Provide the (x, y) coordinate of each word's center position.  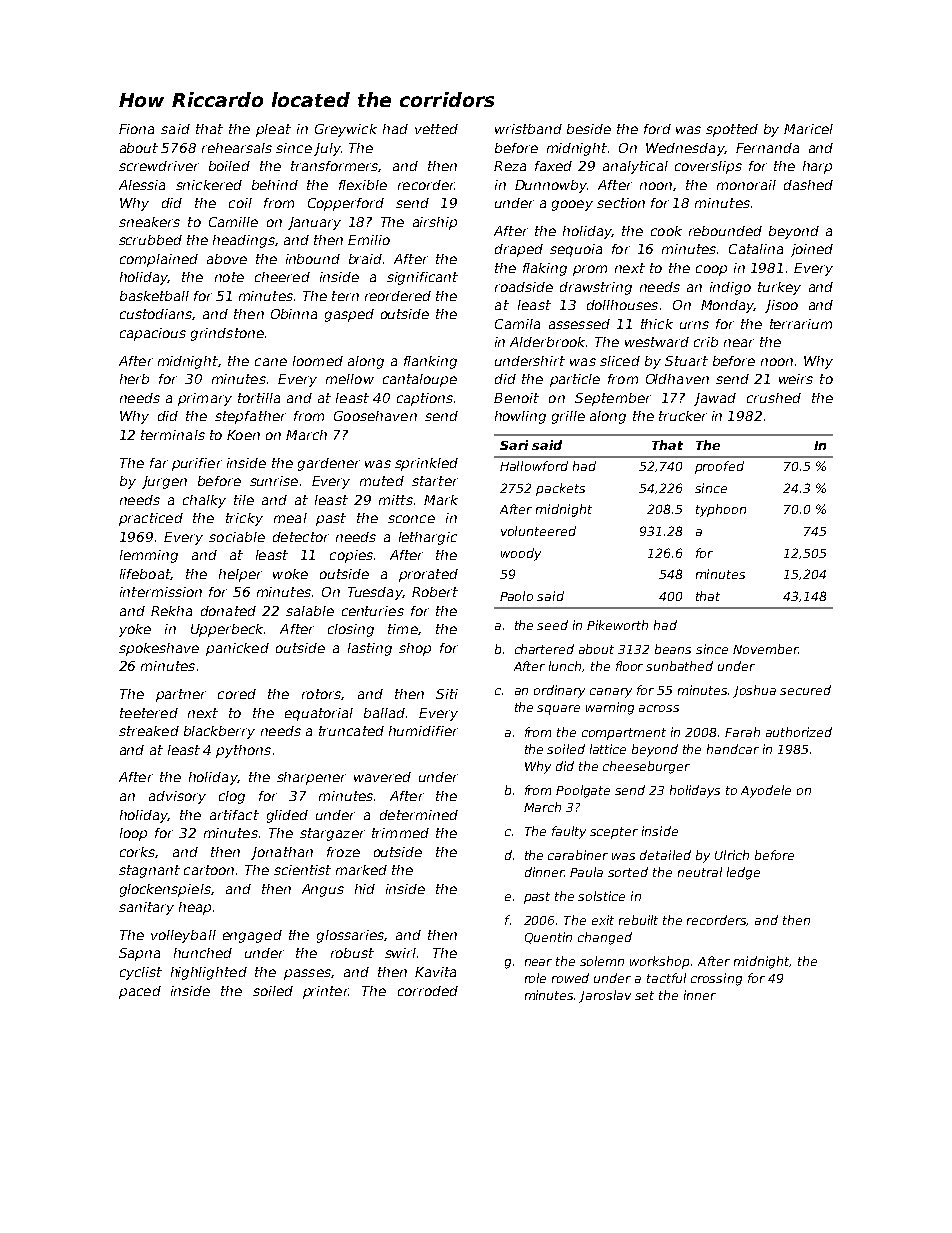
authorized (799, 732)
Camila (517, 324)
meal (290, 518)
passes (307, 974)
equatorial (319, 714)
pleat (273, 130)
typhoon (721, 510)
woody (521, 554)
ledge (743, 873)
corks (137, 852)
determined (419, 815)
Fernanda (767, 148)
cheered (282, 277)
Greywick (346, 130)
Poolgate (583, 791)
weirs (796, 379)
